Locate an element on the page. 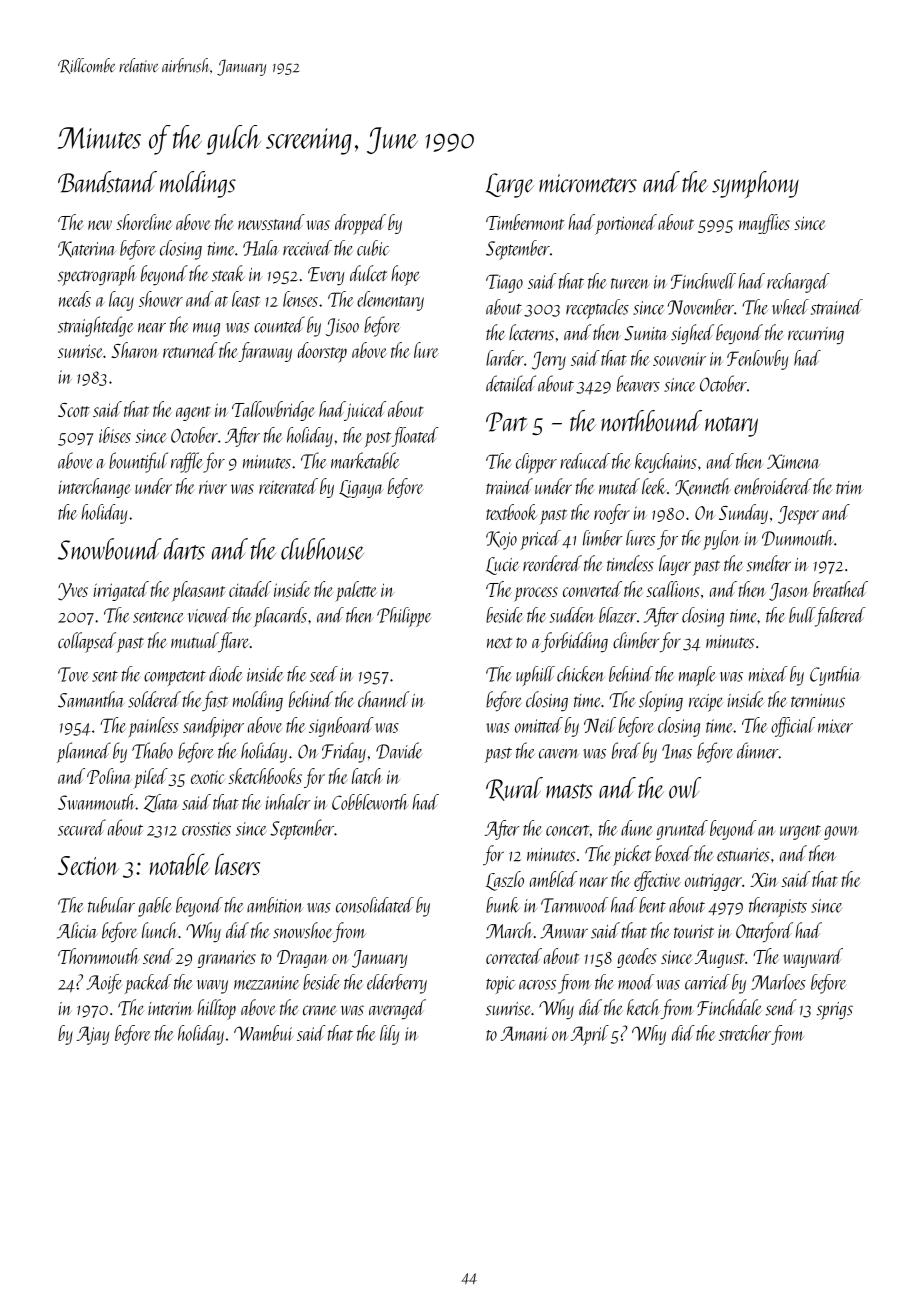 The width and height of the image is (924, 1311). textbook is located at coordinates (512, 512).
